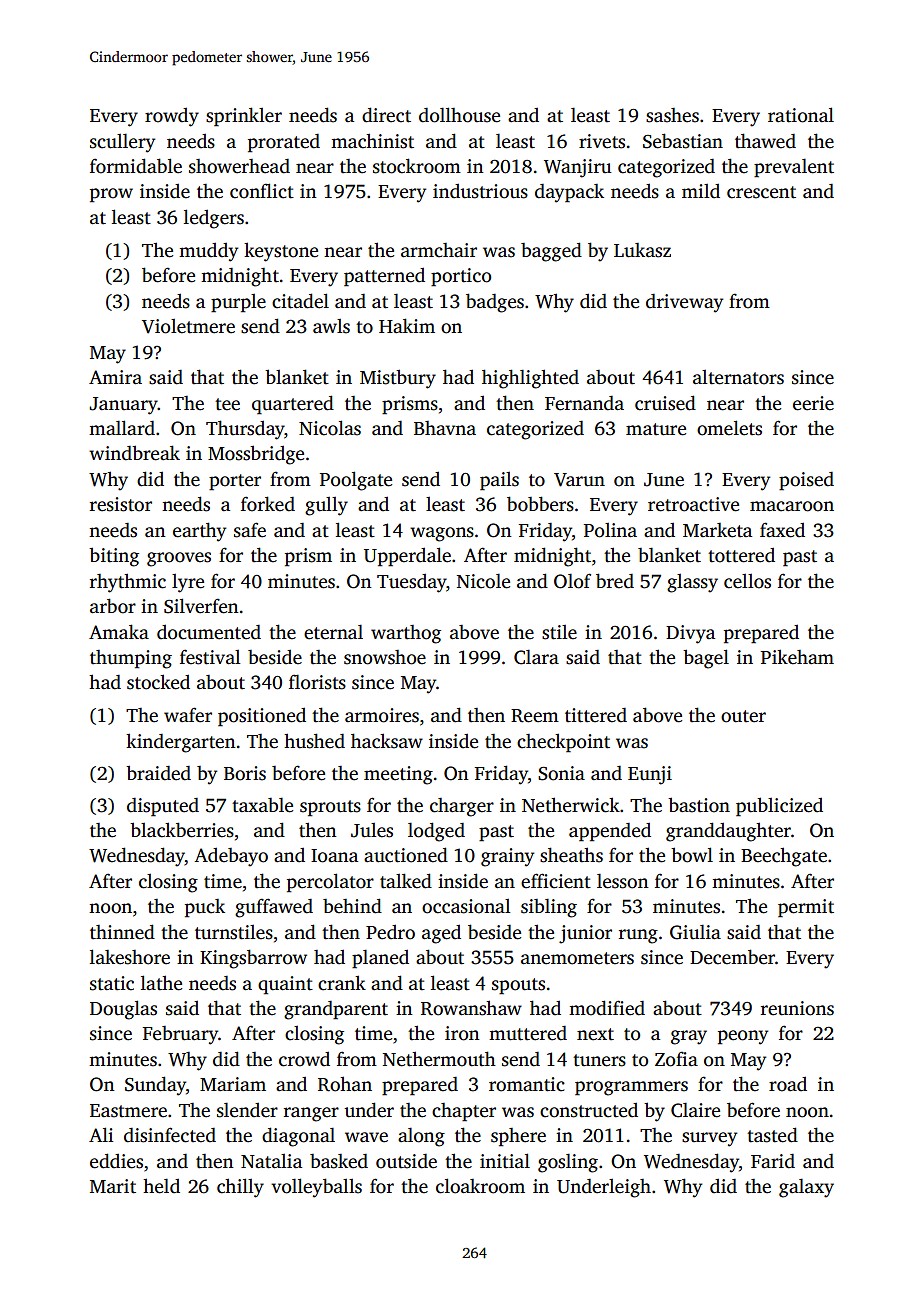 This page has height=1311, width=924. What do you see at coordinates (794, 168) in the page?
I see `prevalent` at bounding box center [794, 168].
